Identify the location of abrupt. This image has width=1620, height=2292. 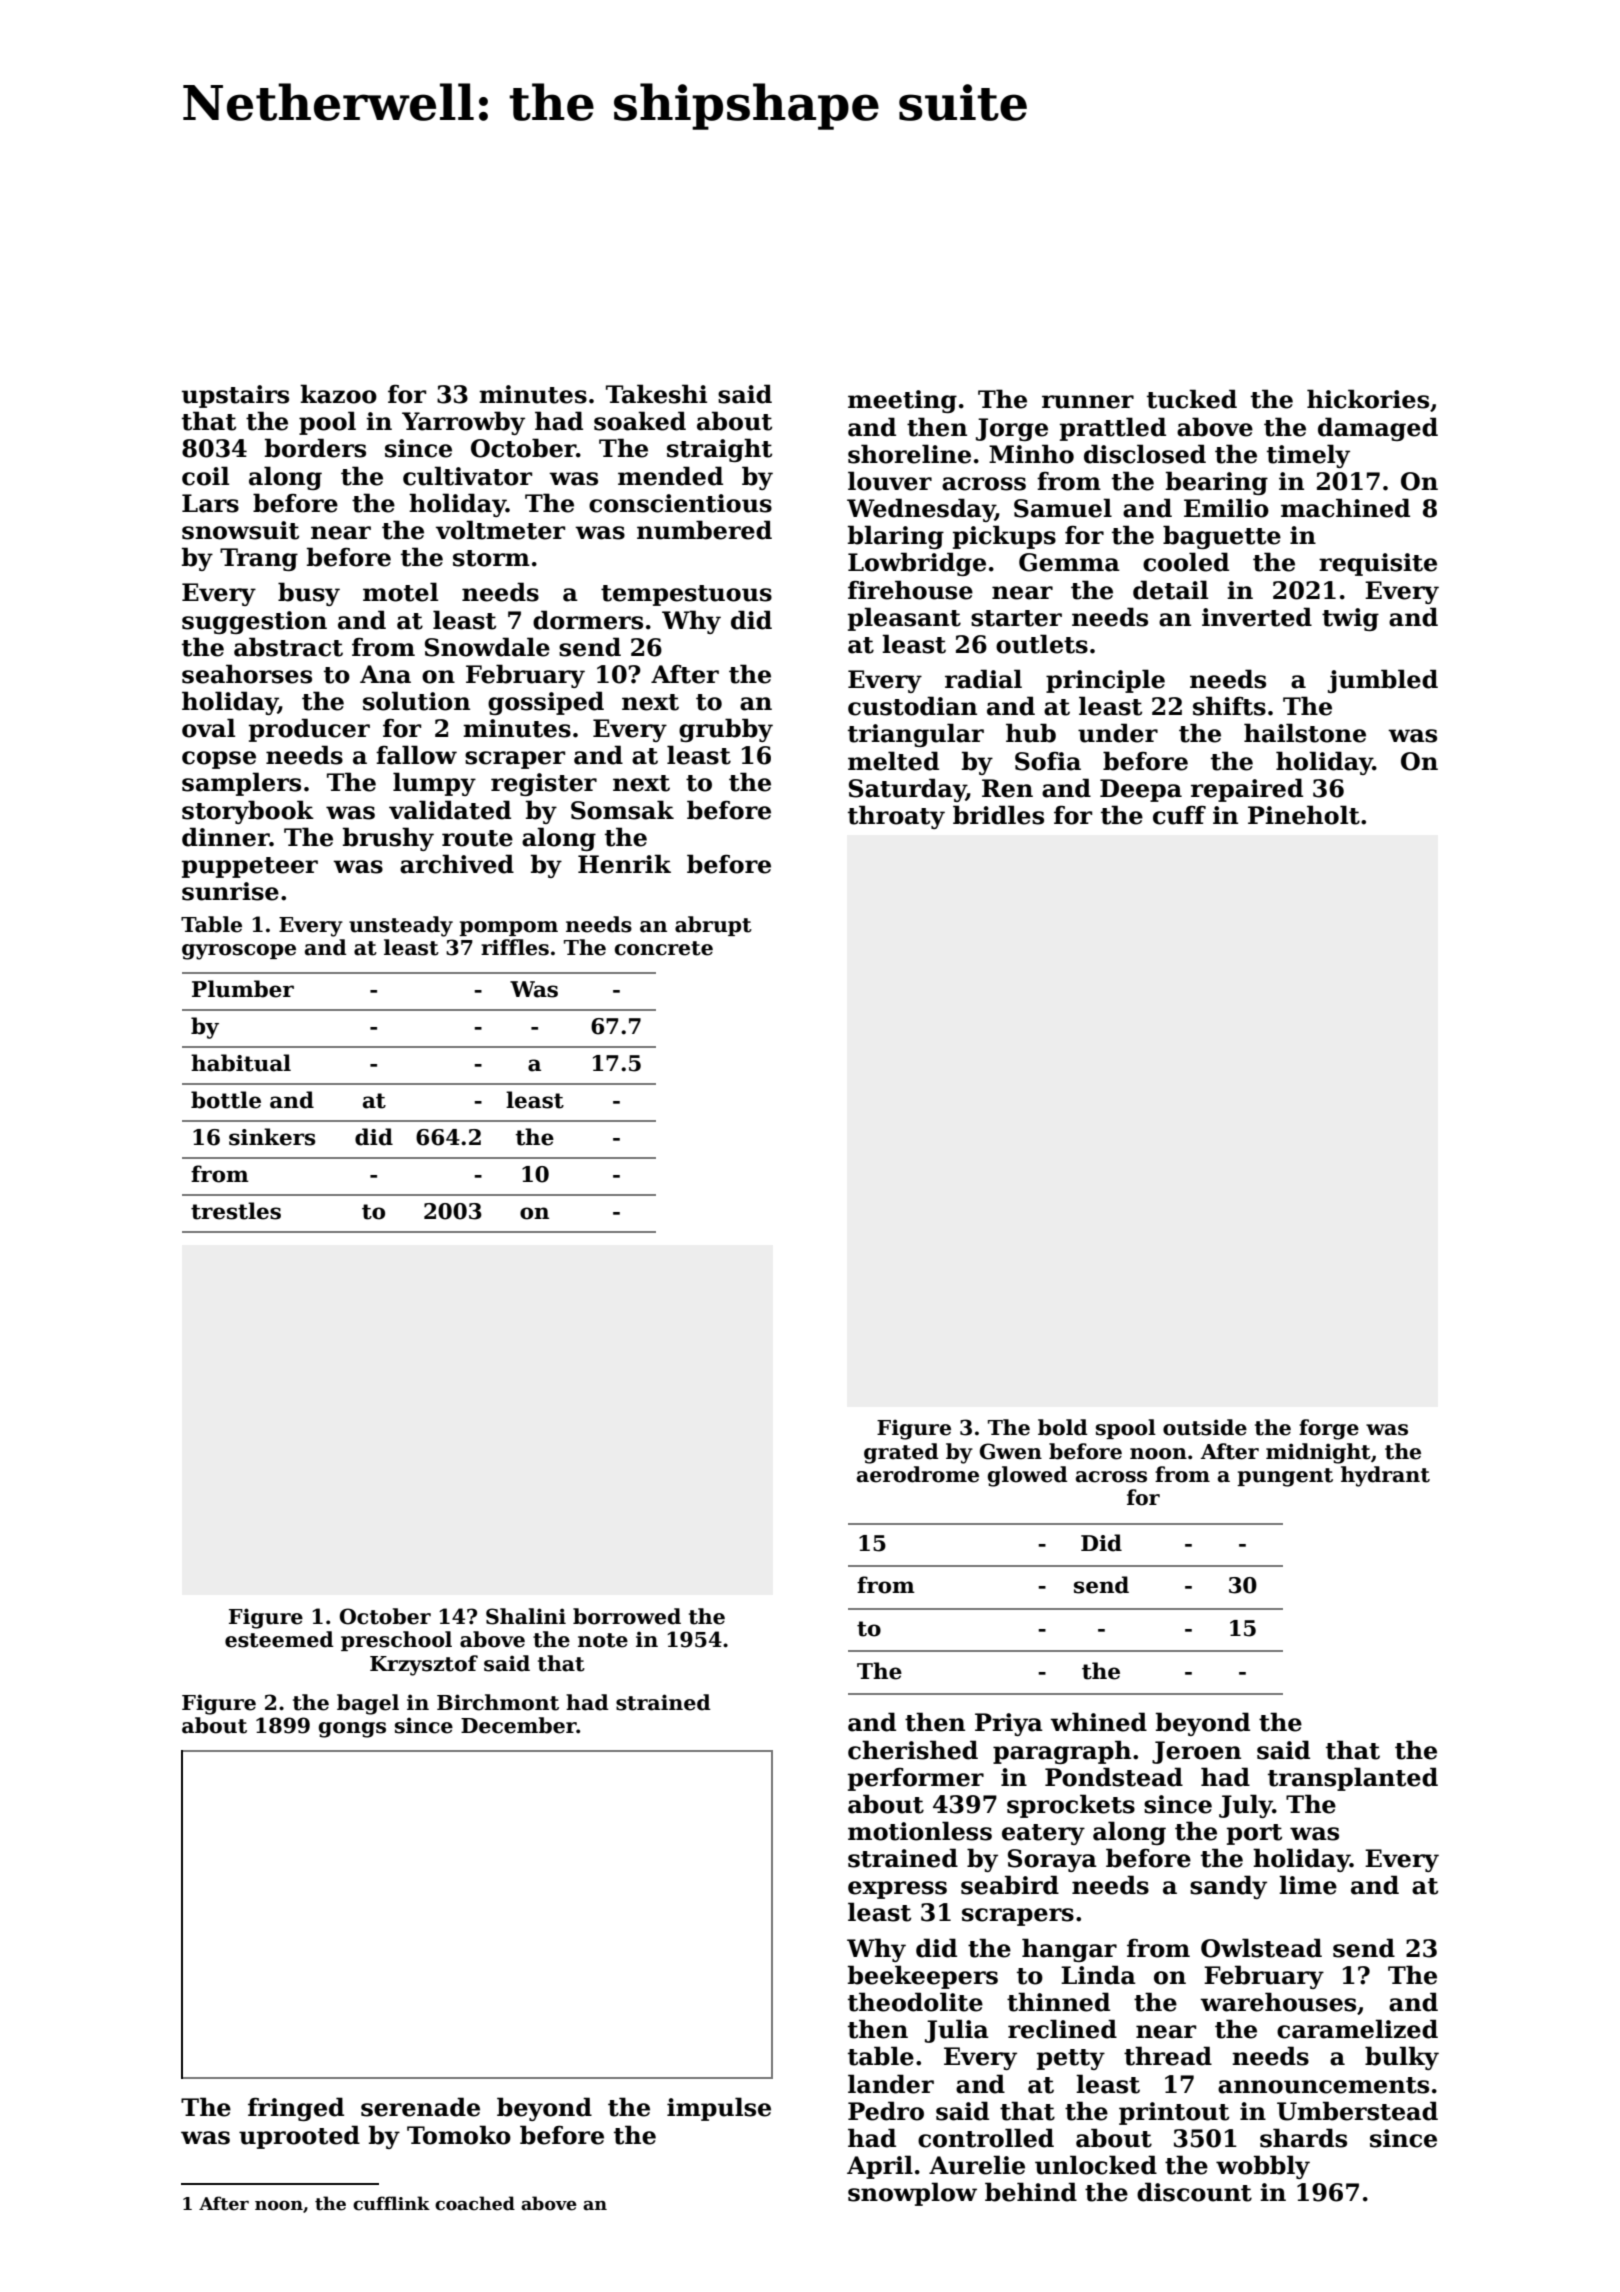
(713, 926).
